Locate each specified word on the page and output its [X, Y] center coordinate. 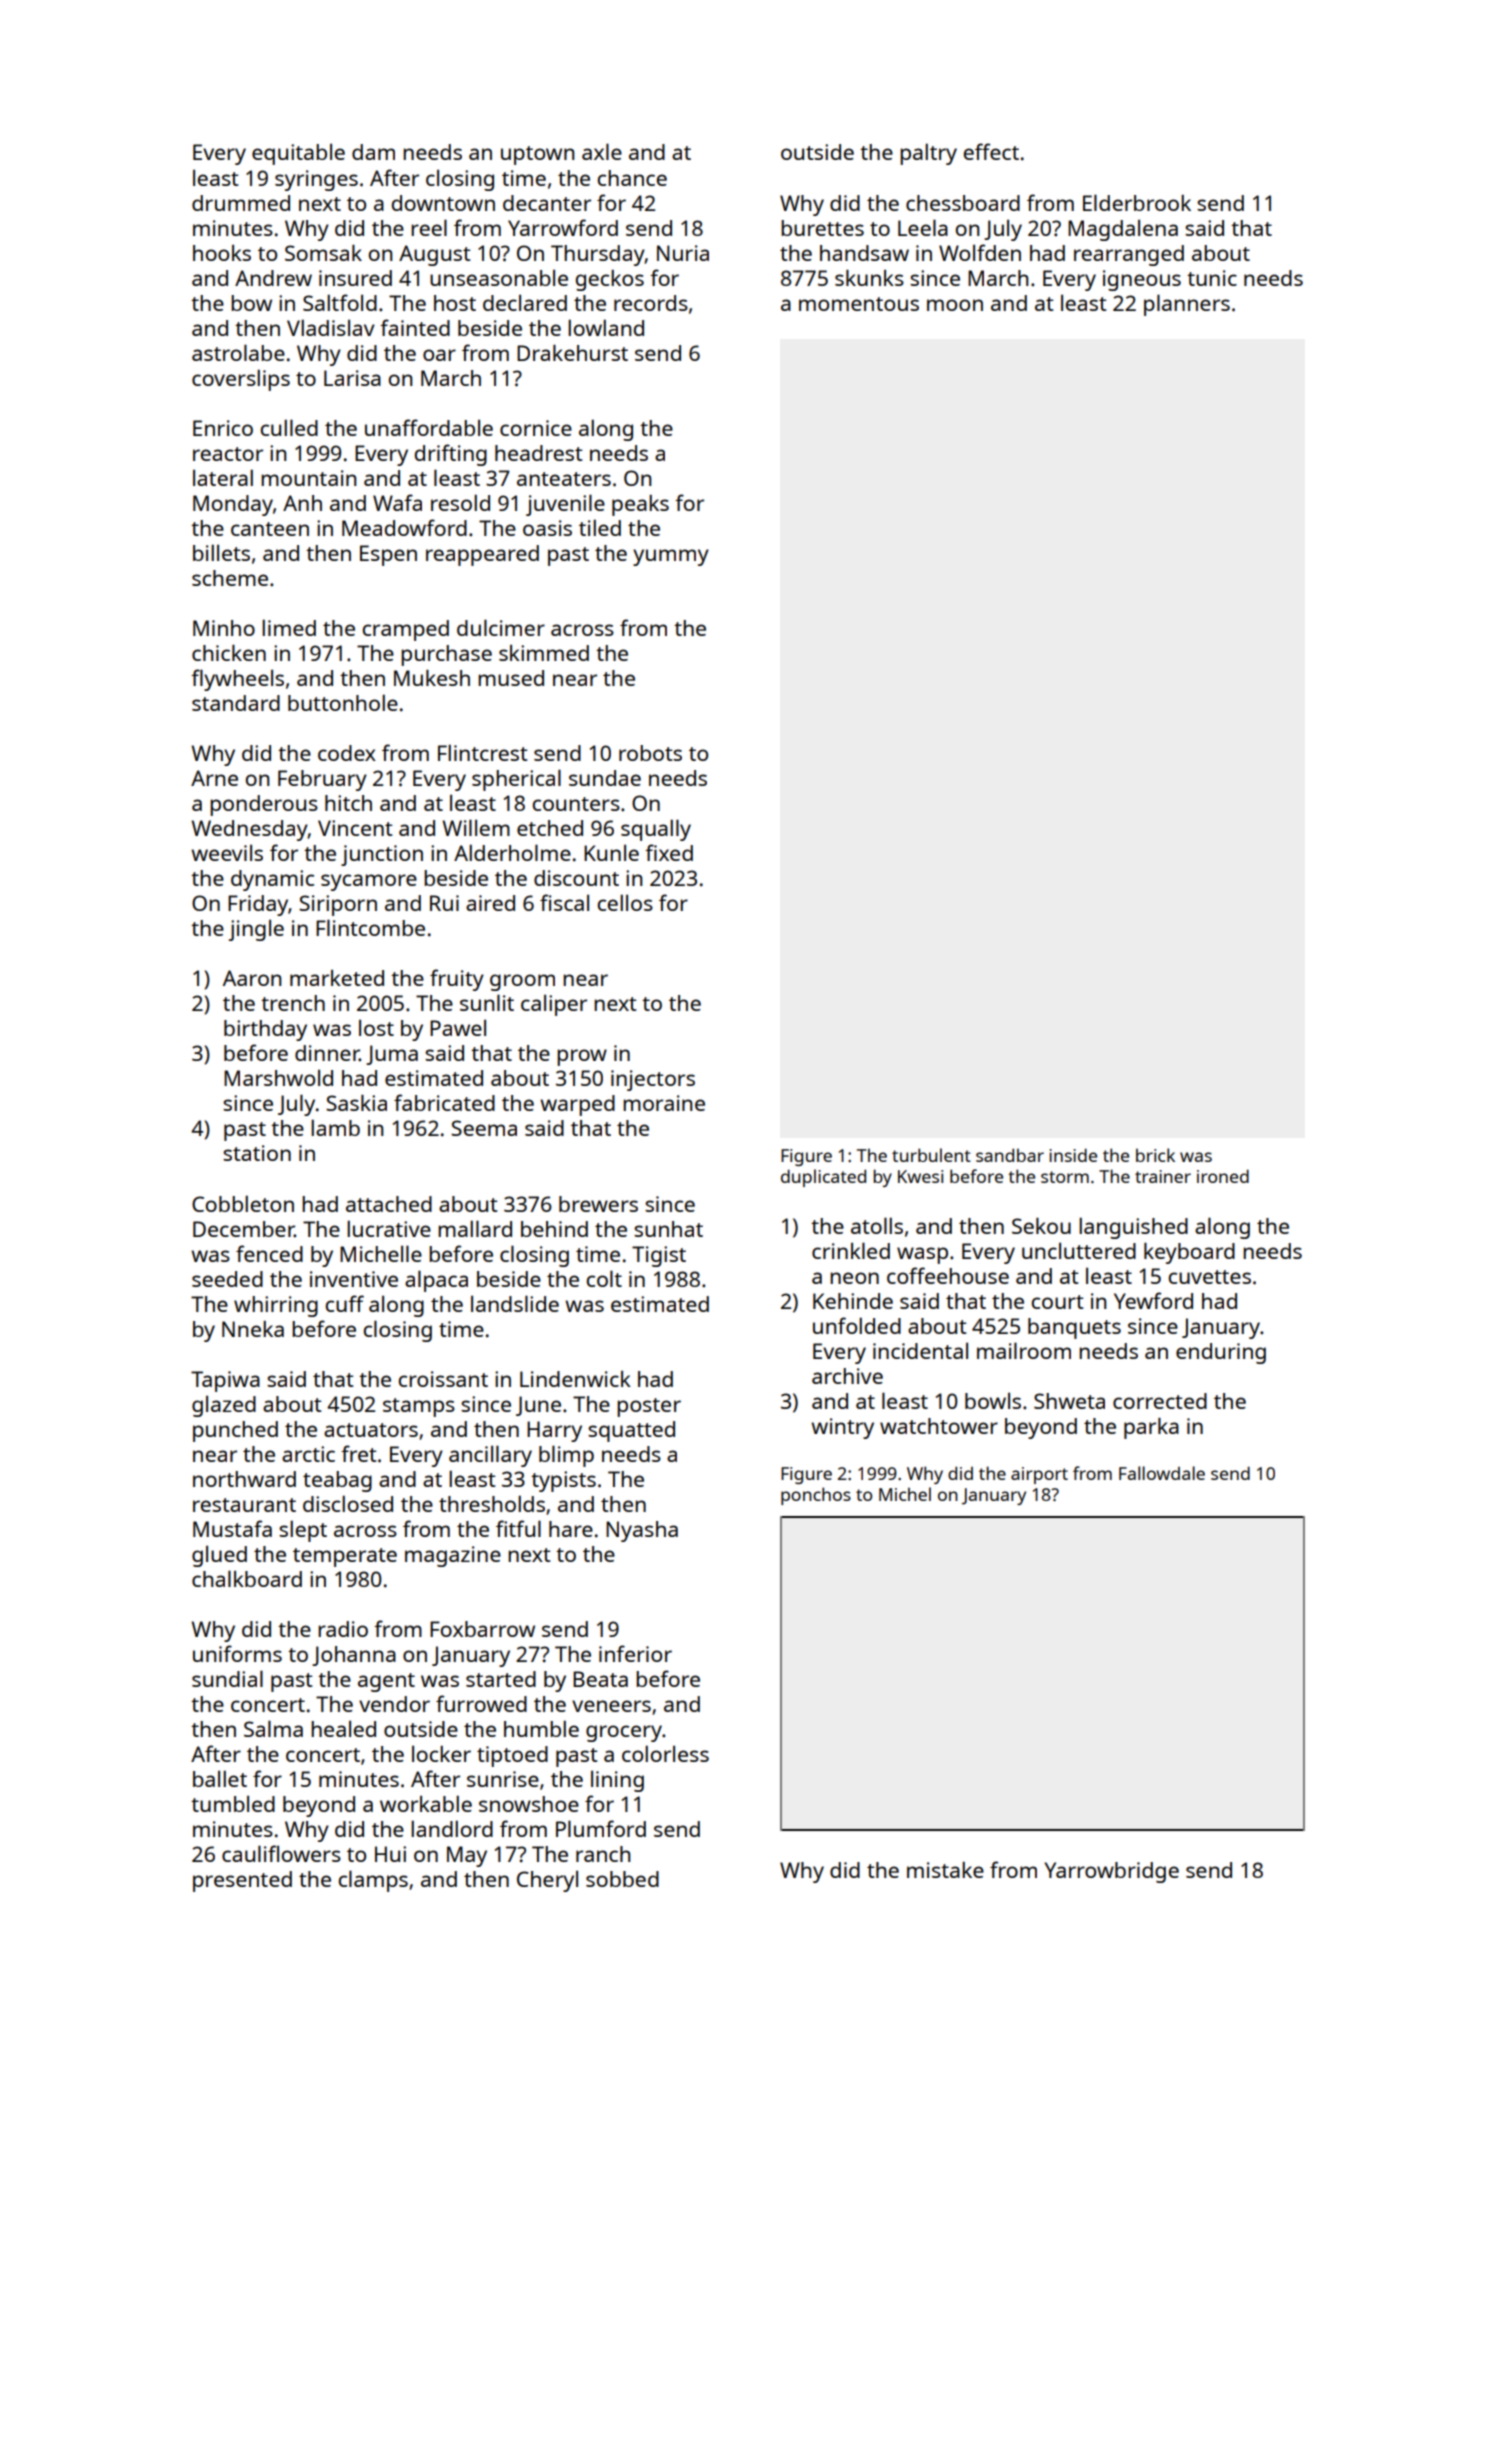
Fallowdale [1162, 1473]
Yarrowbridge [1111, 1872]
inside [1073, 1155]
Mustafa [232, 1528]
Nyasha [642, 1531]
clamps [373, 1881]
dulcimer [501, 627]
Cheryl [547, 1881]
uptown [537, 155]
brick [1155, 1155]
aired [490, 903]
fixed [669, 852]
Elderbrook [1137, 202]
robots [650, 753]
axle [602, 151]
